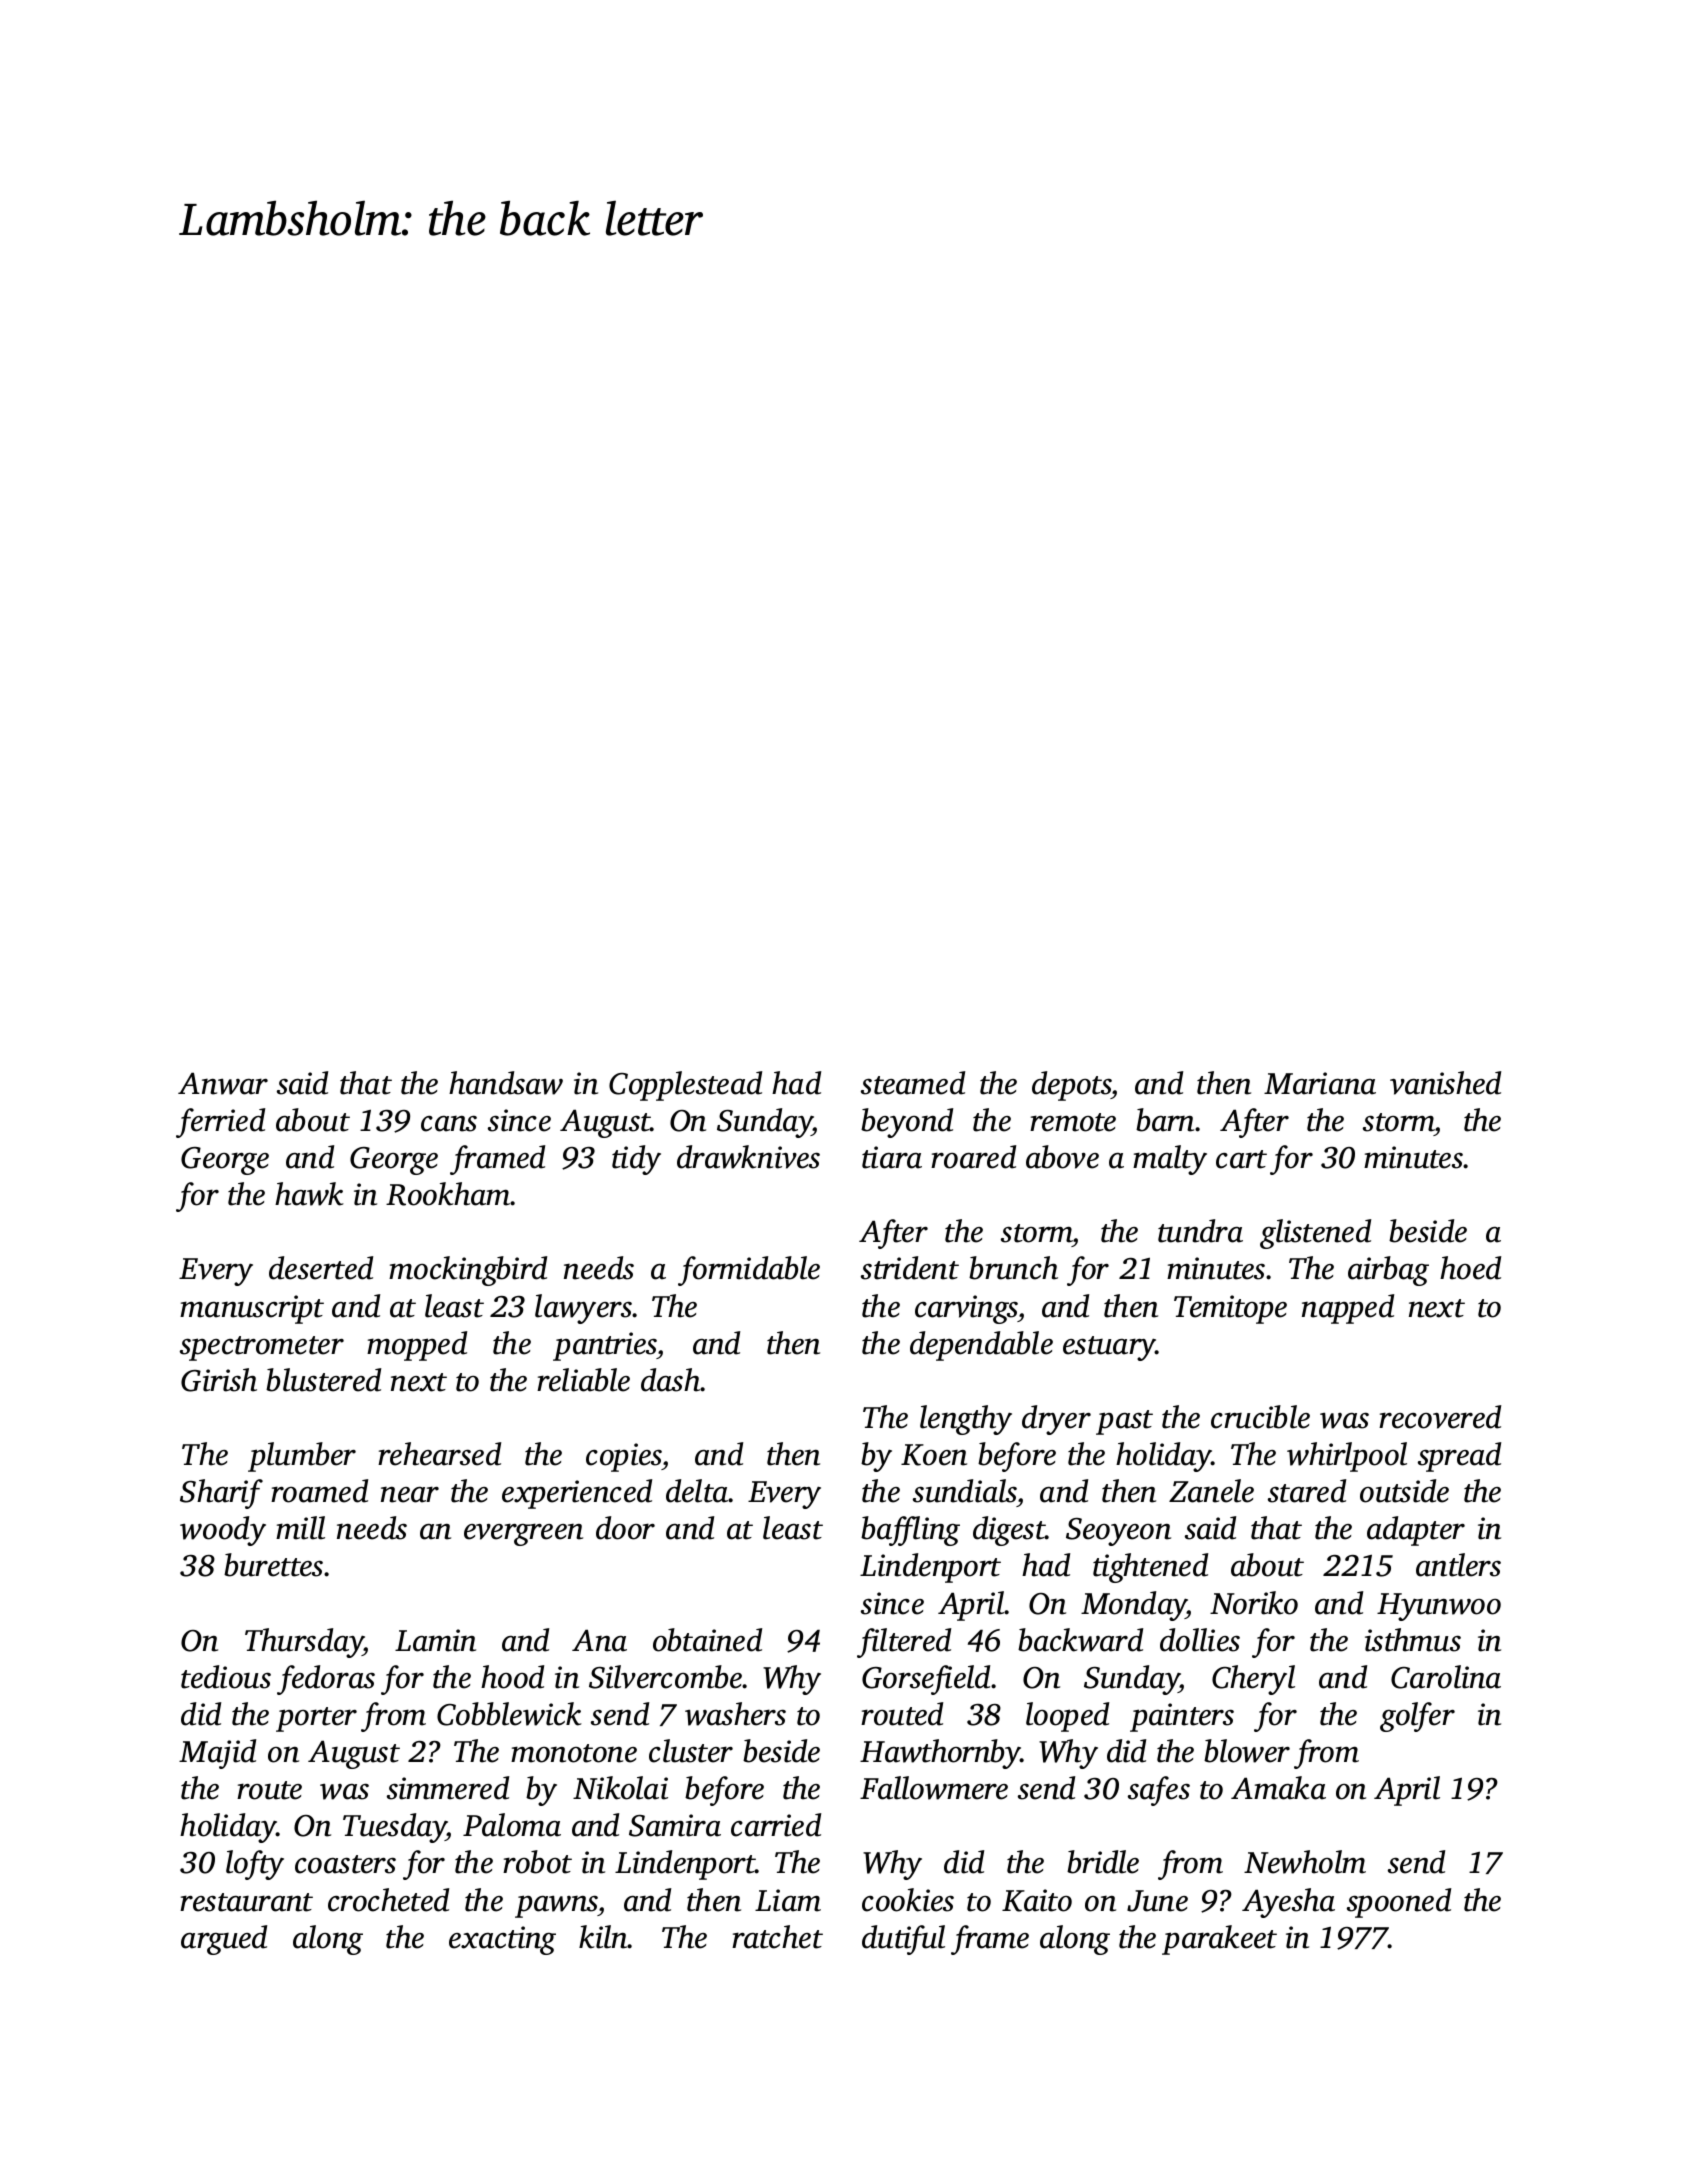  What do you see at coordinates (449, 1123) in the screenshot?
I see `cans` at bounding box center [449, 1123].
